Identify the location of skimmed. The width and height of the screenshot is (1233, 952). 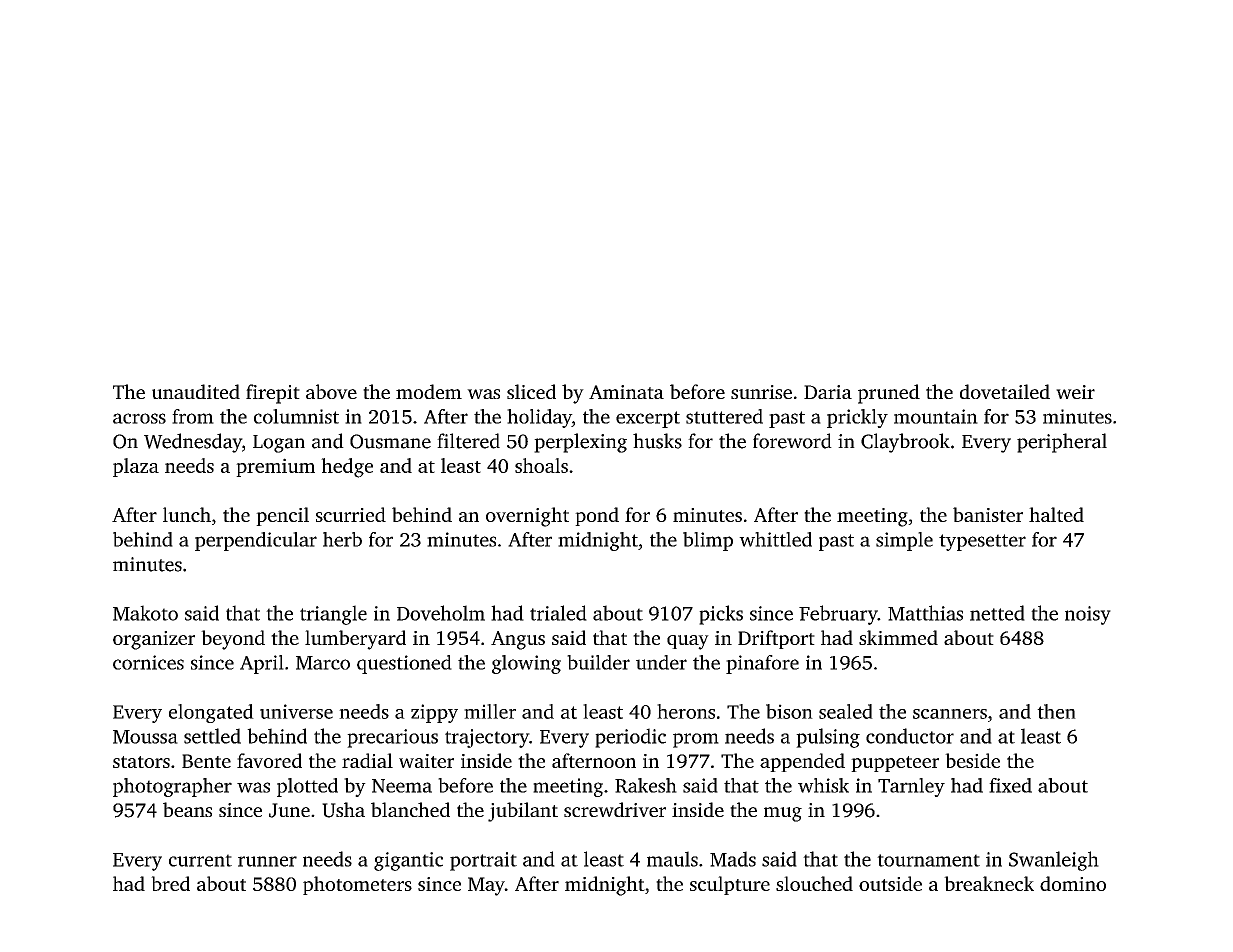
(898, 637).
